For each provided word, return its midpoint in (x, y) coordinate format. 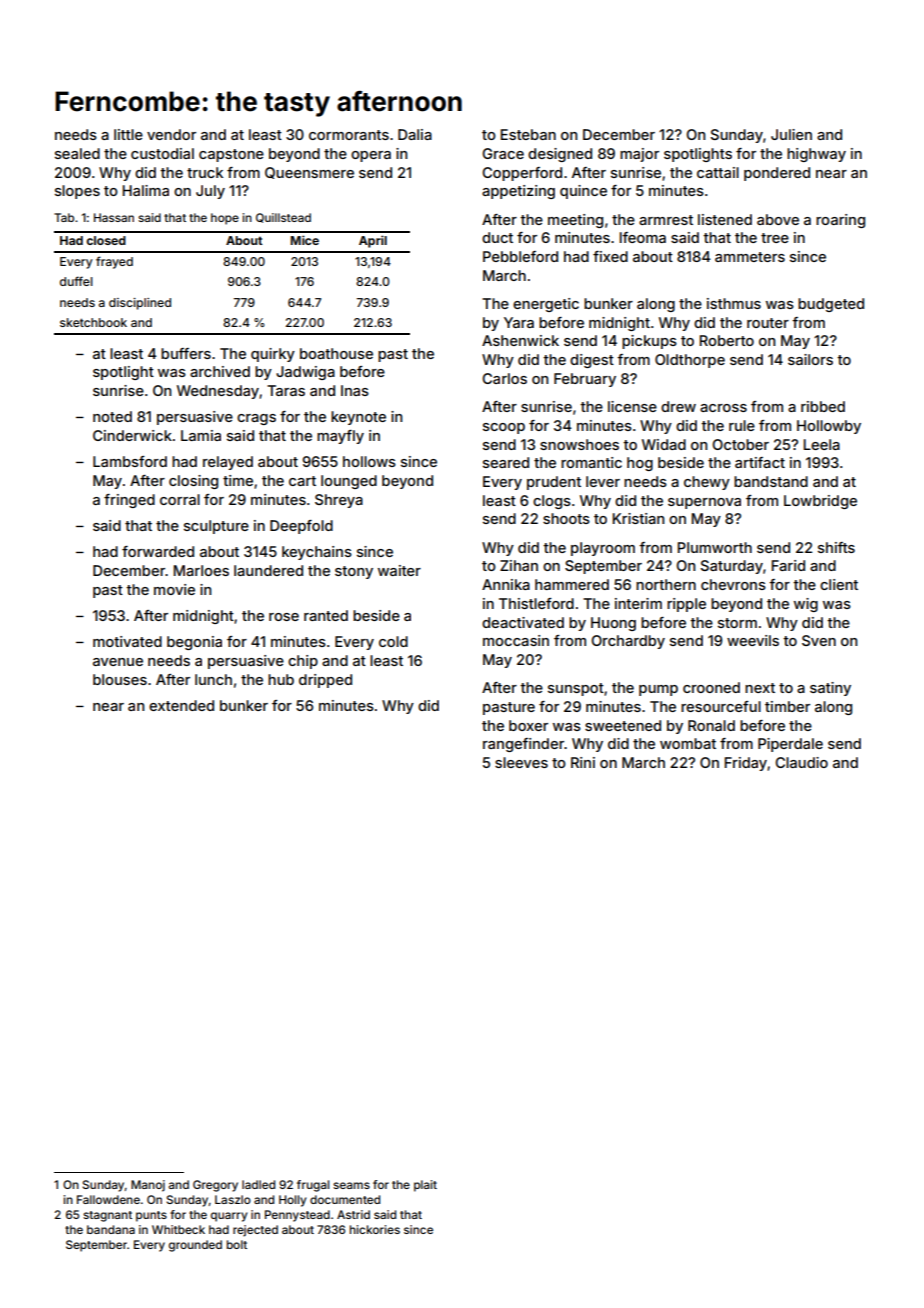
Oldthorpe (690, 361)
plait (425, 1186)
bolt (237, 1244)
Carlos (504, 378)
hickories (375, 1229)
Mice (304, 240)
